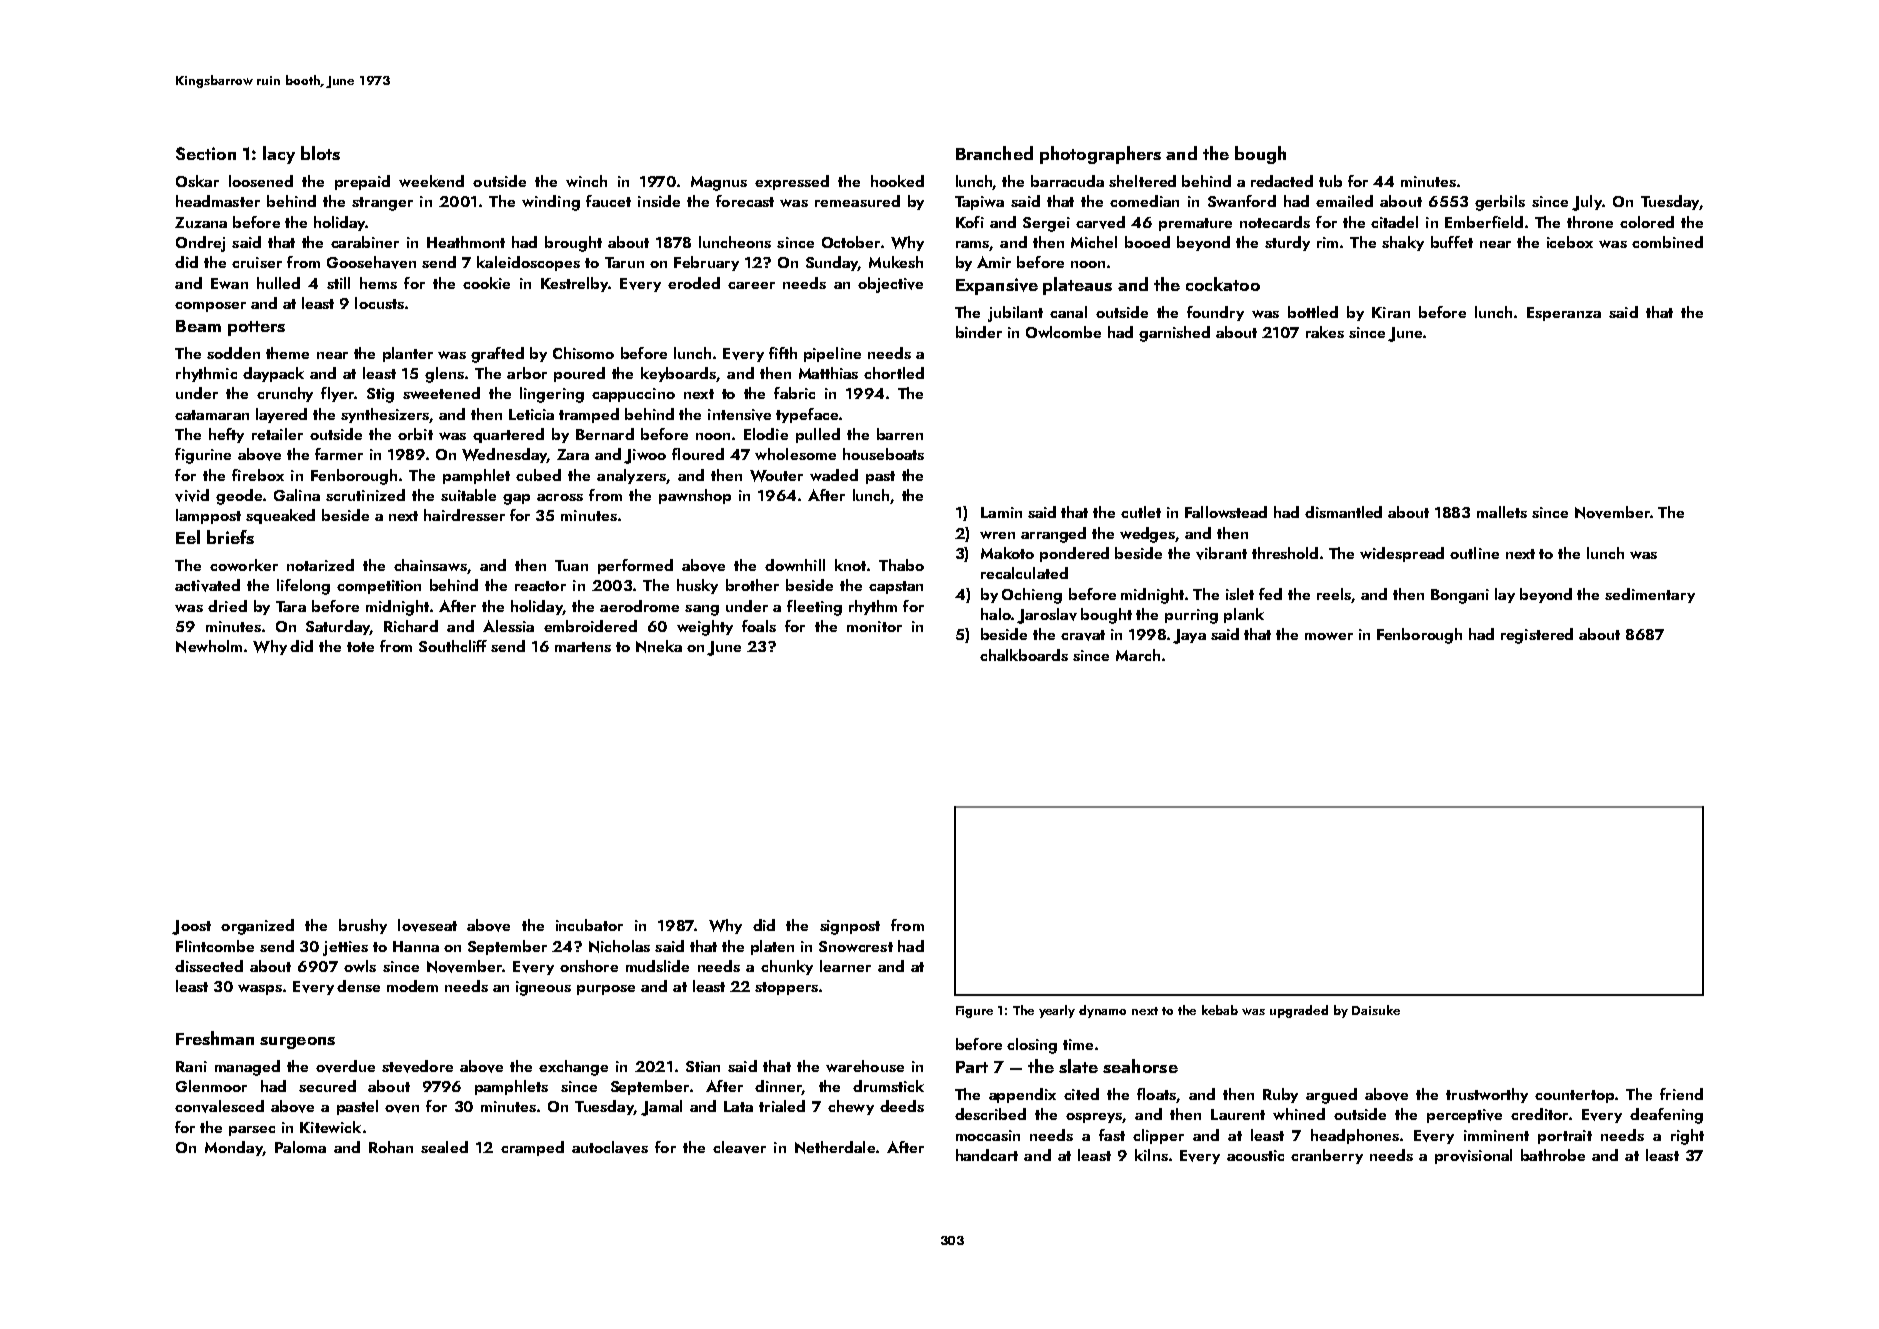 Image resolution: width=1879 pixels, height=1329 pixels. Describe the element at coordinates (1376, 1010) in the screenshot. I see `Daisuke` at that location.
